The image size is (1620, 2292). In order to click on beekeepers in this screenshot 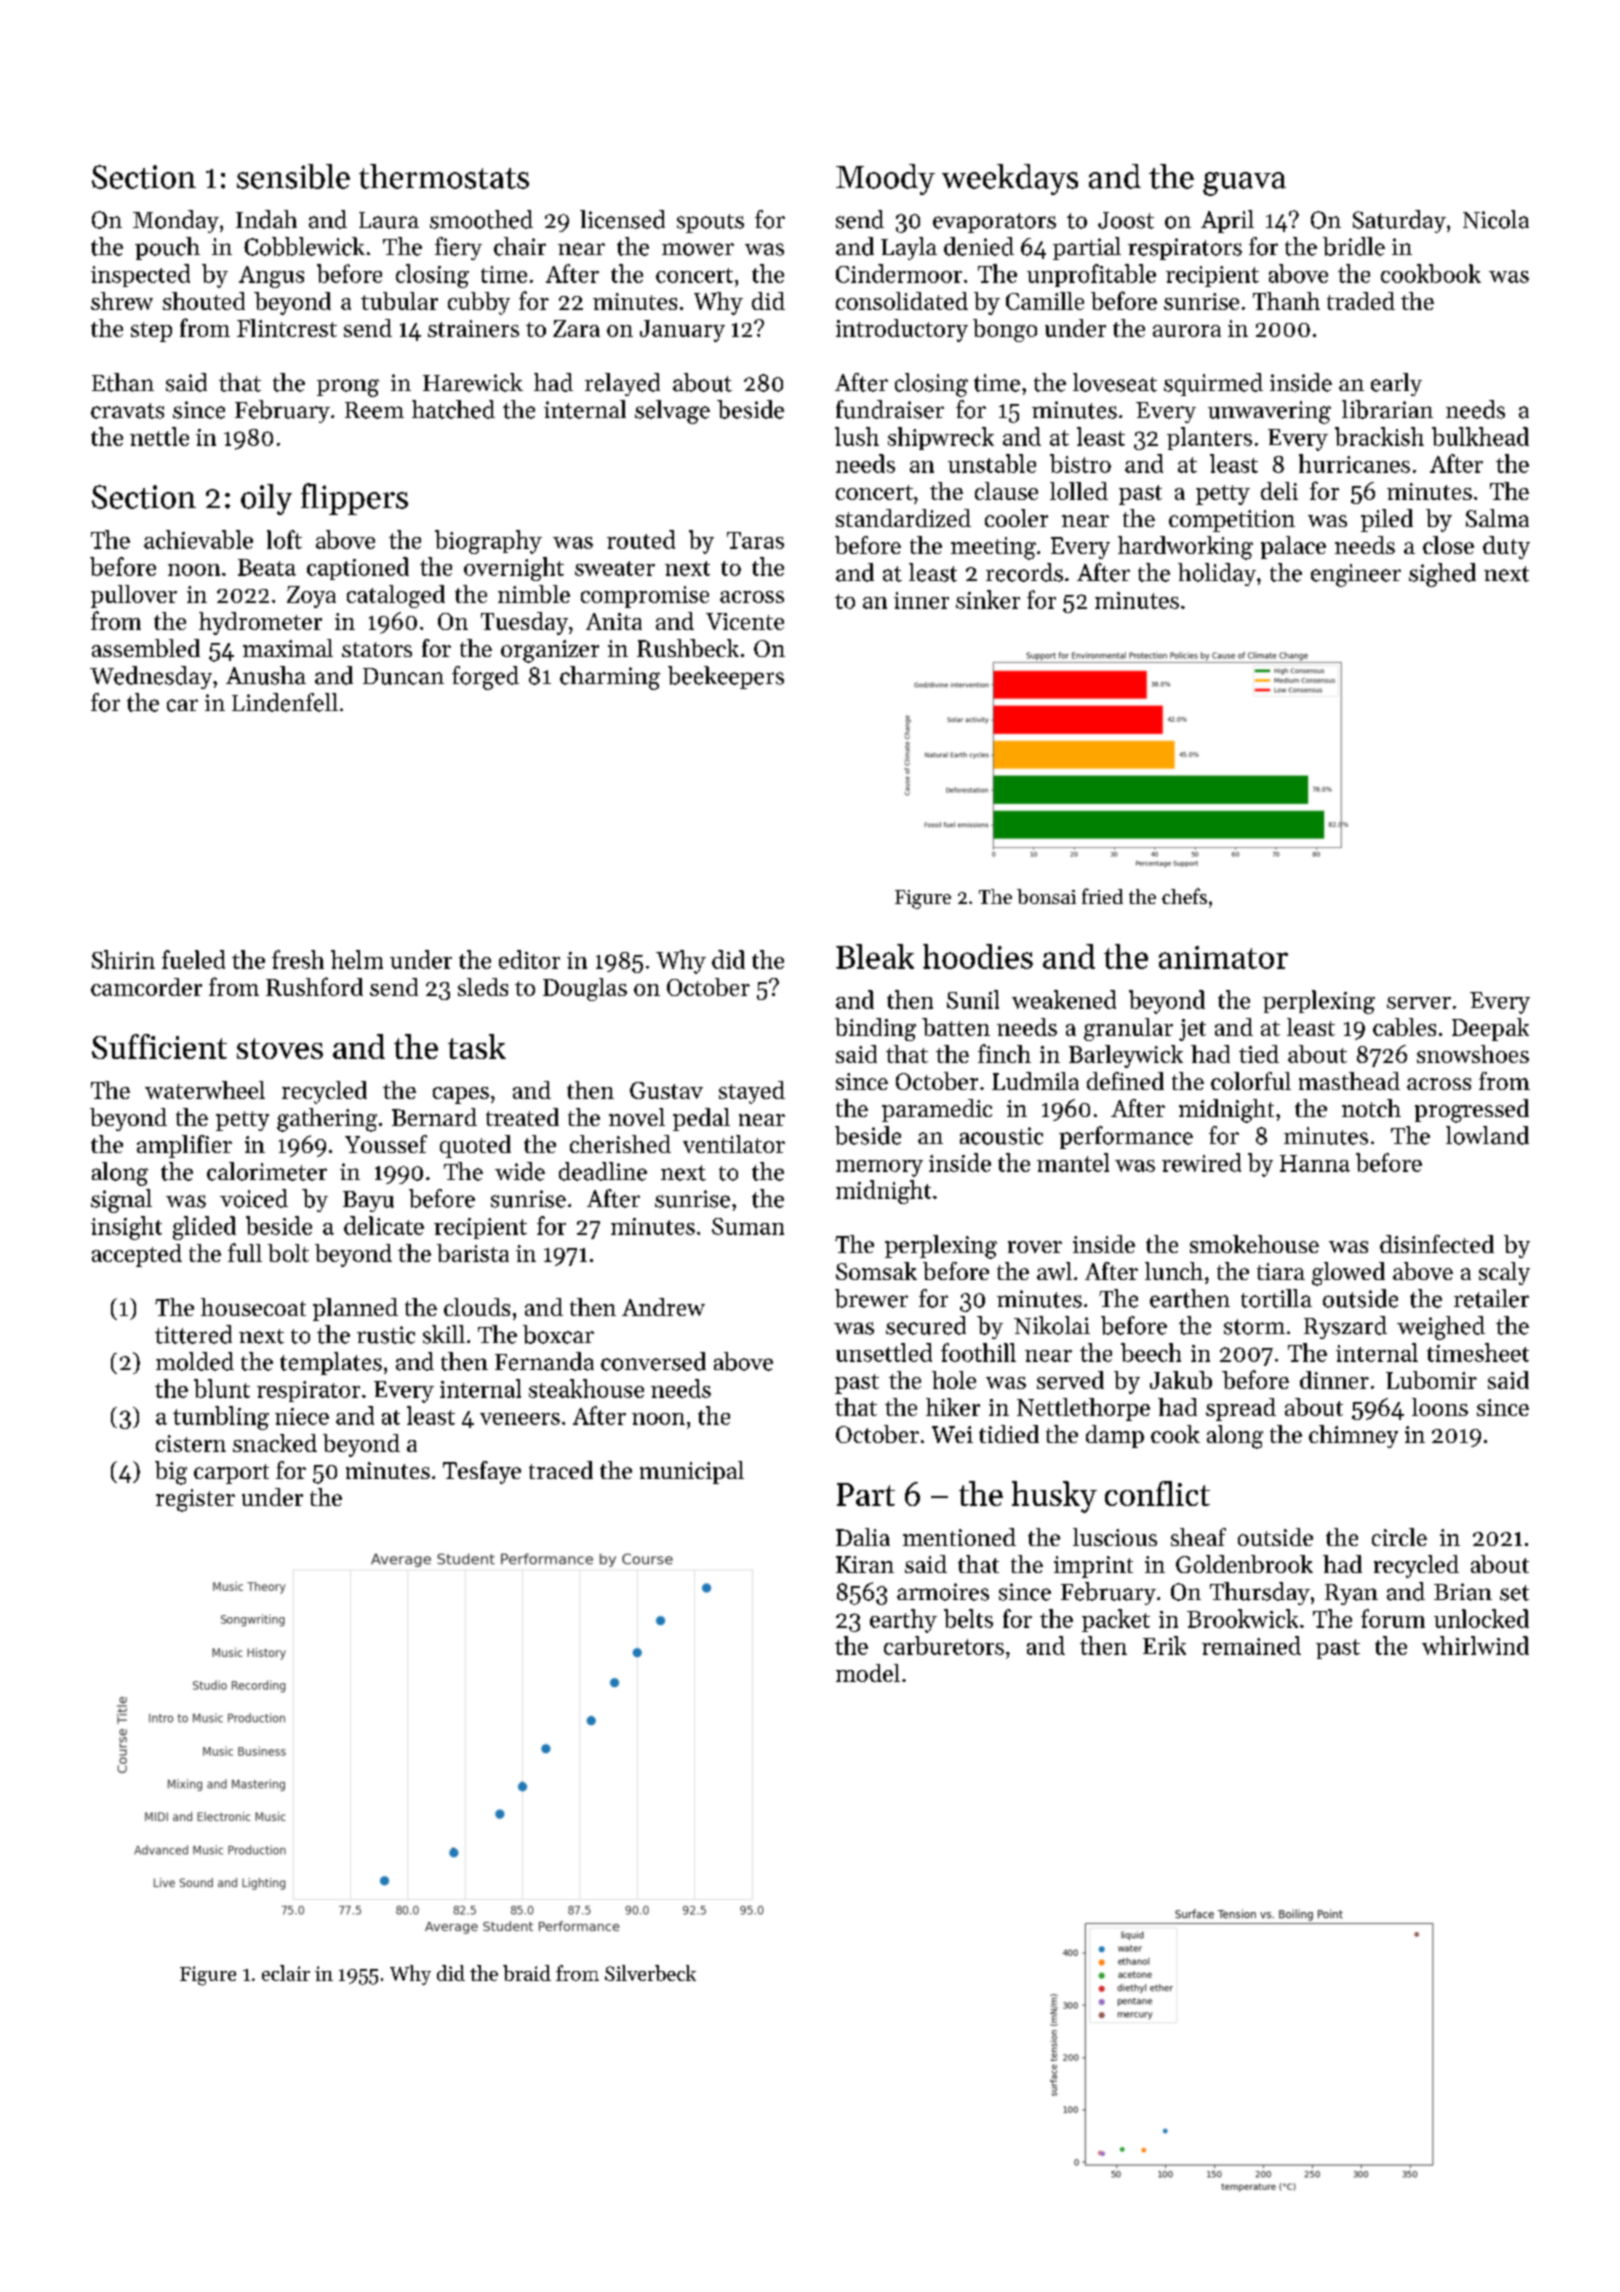, I will do `click(726, 677)`.
